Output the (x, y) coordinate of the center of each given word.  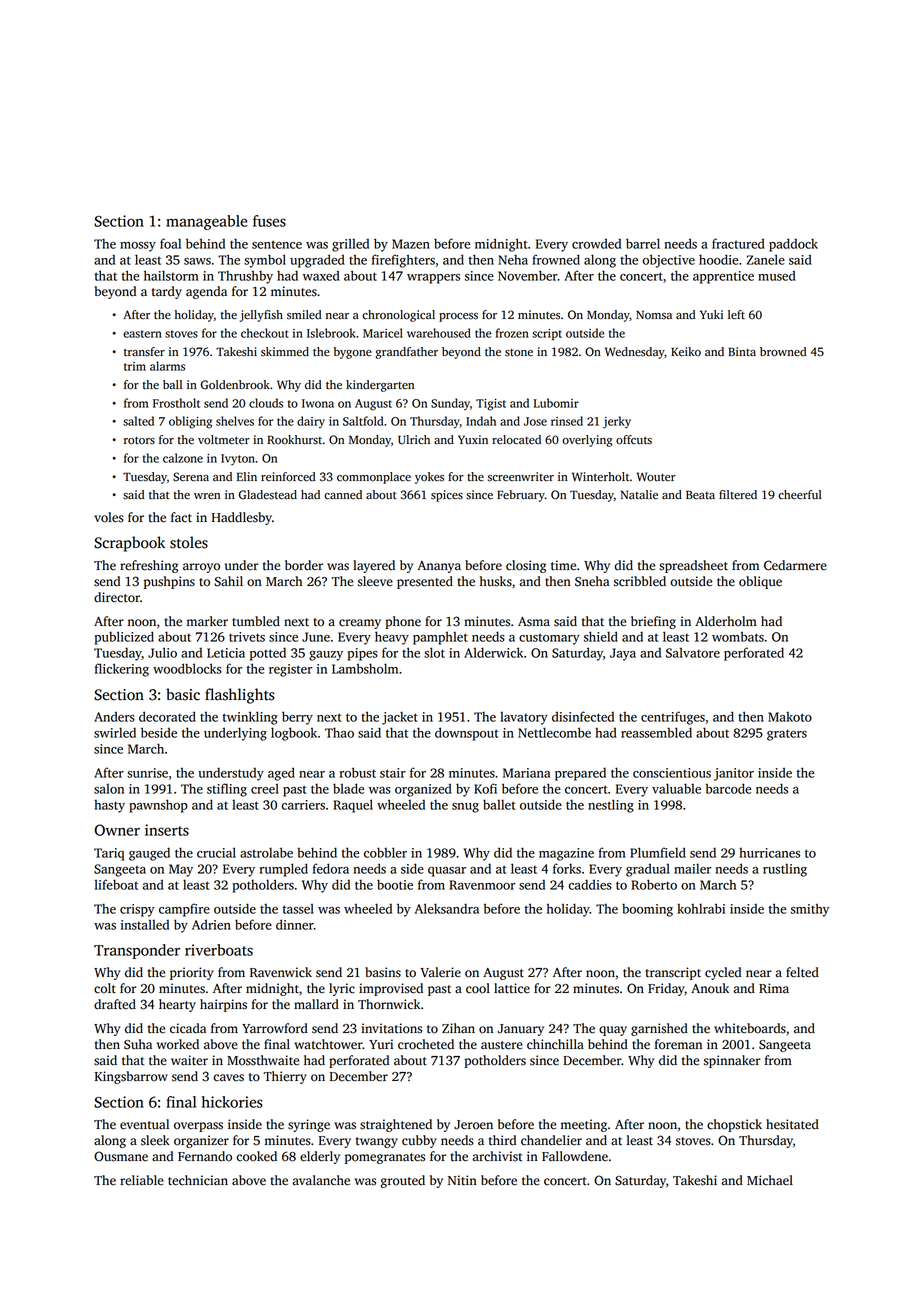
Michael (770, 1180)
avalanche (321, 1180)
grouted (403, 1181)
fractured (738, 243)
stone (519, 353)
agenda (206, 292)
